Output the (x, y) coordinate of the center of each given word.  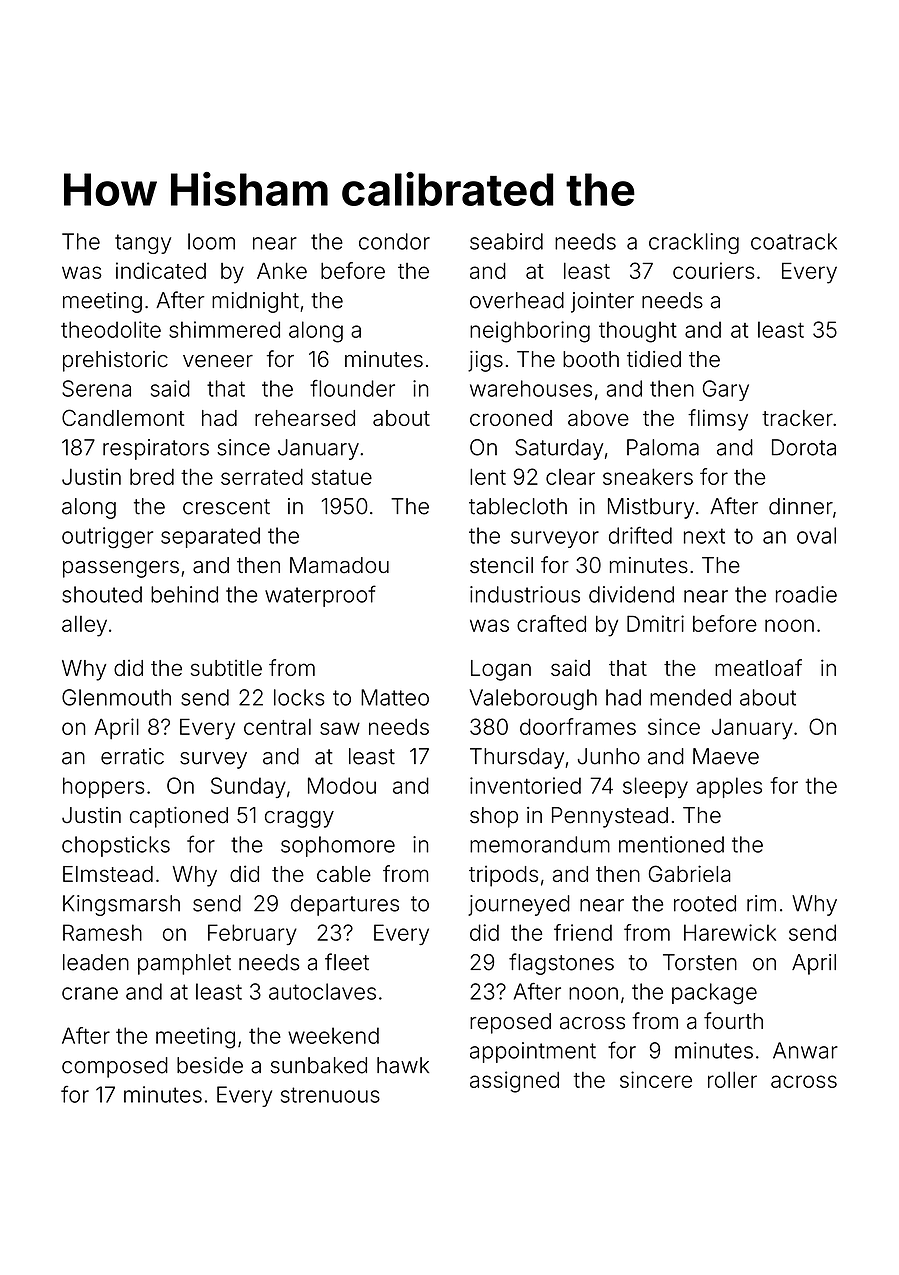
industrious (525, 594)
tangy (143, 244)
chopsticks (116, 846)
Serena (96, 388)
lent (488, 476)
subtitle (226, 667)
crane (90, 993)
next (704, 536)
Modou (342, 785)
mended (690, 697)
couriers (714, 270)
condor (394, 241)
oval (816, 535)
